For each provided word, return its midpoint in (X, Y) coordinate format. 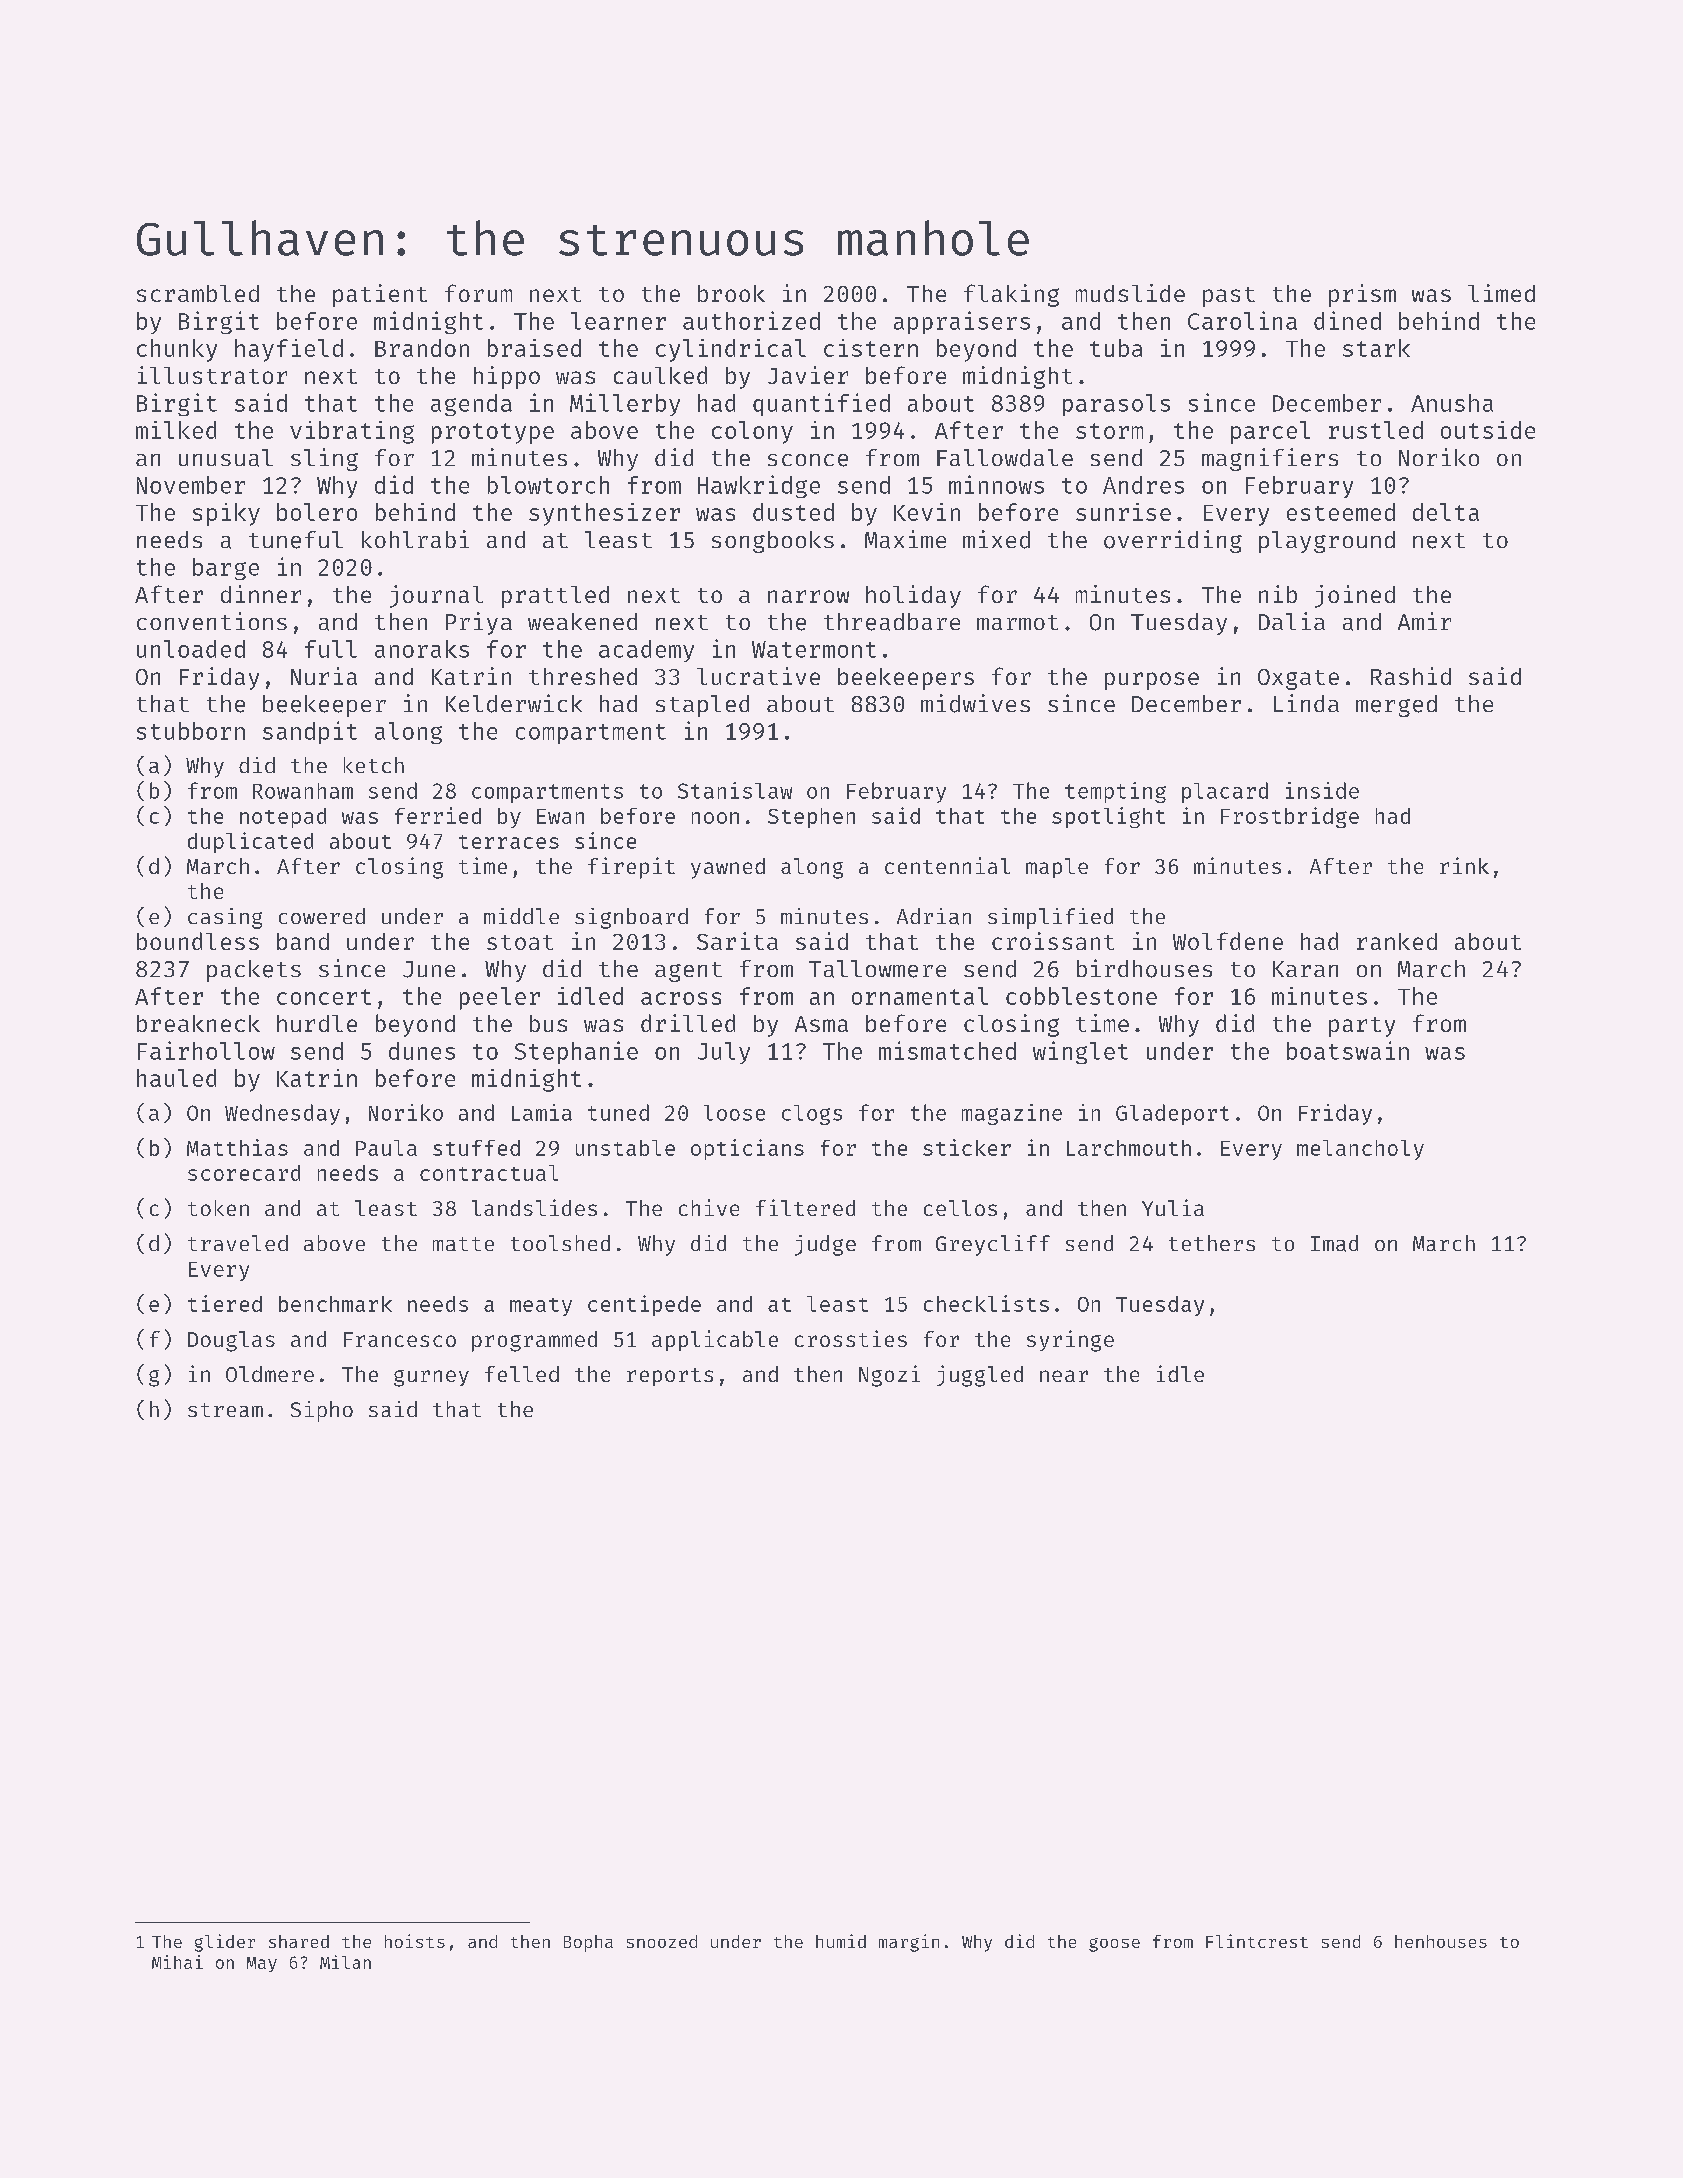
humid (841, 1941)
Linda (1306, 703)
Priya (479, 623)
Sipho (322, 1411)
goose (1114, 1945)
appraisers (962, 322)
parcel (1270, 432)
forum (478, 293)
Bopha (588, 1943)
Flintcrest (1257, 1941)
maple (1057, 868)
